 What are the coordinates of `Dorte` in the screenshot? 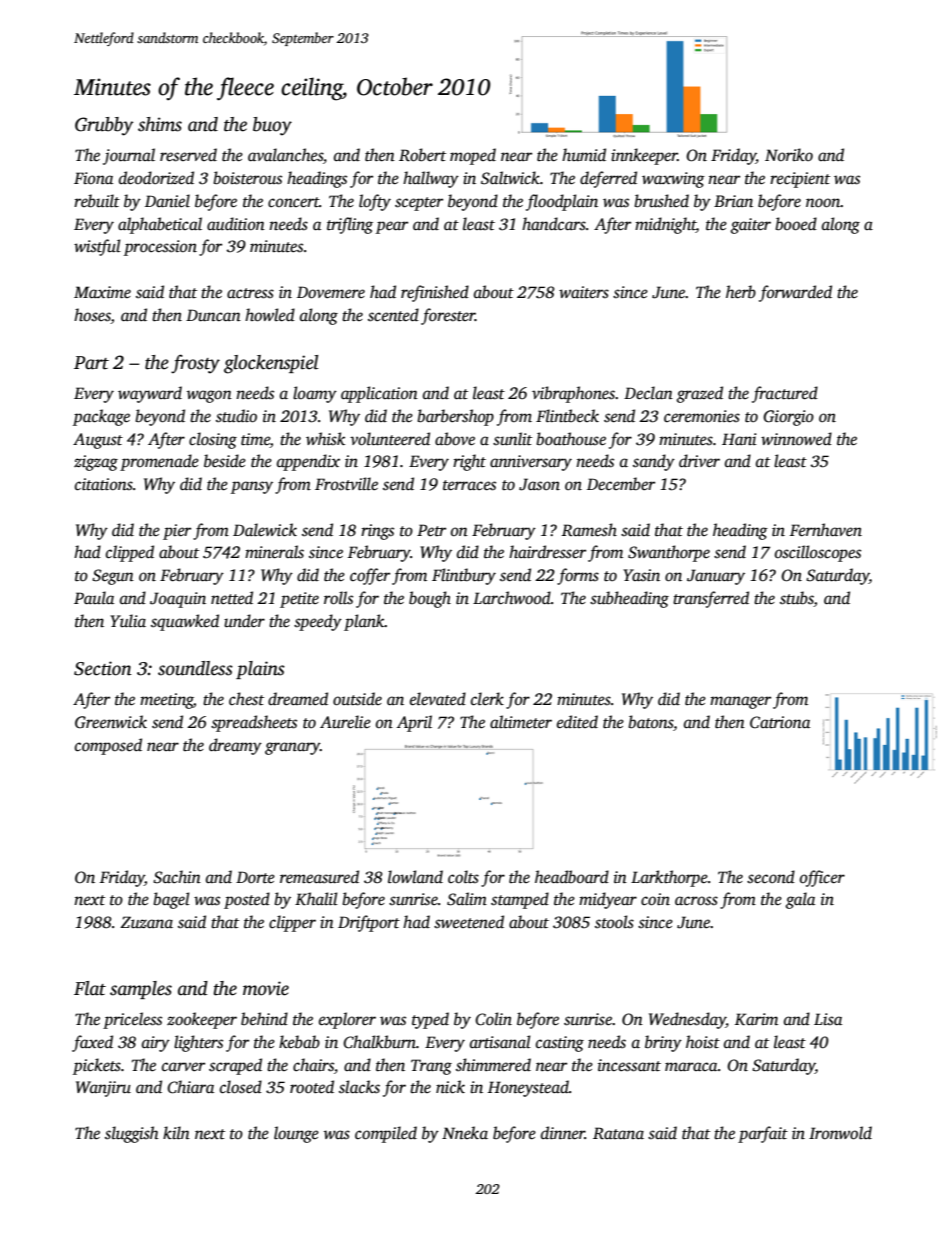 It's located at (255, 877).
